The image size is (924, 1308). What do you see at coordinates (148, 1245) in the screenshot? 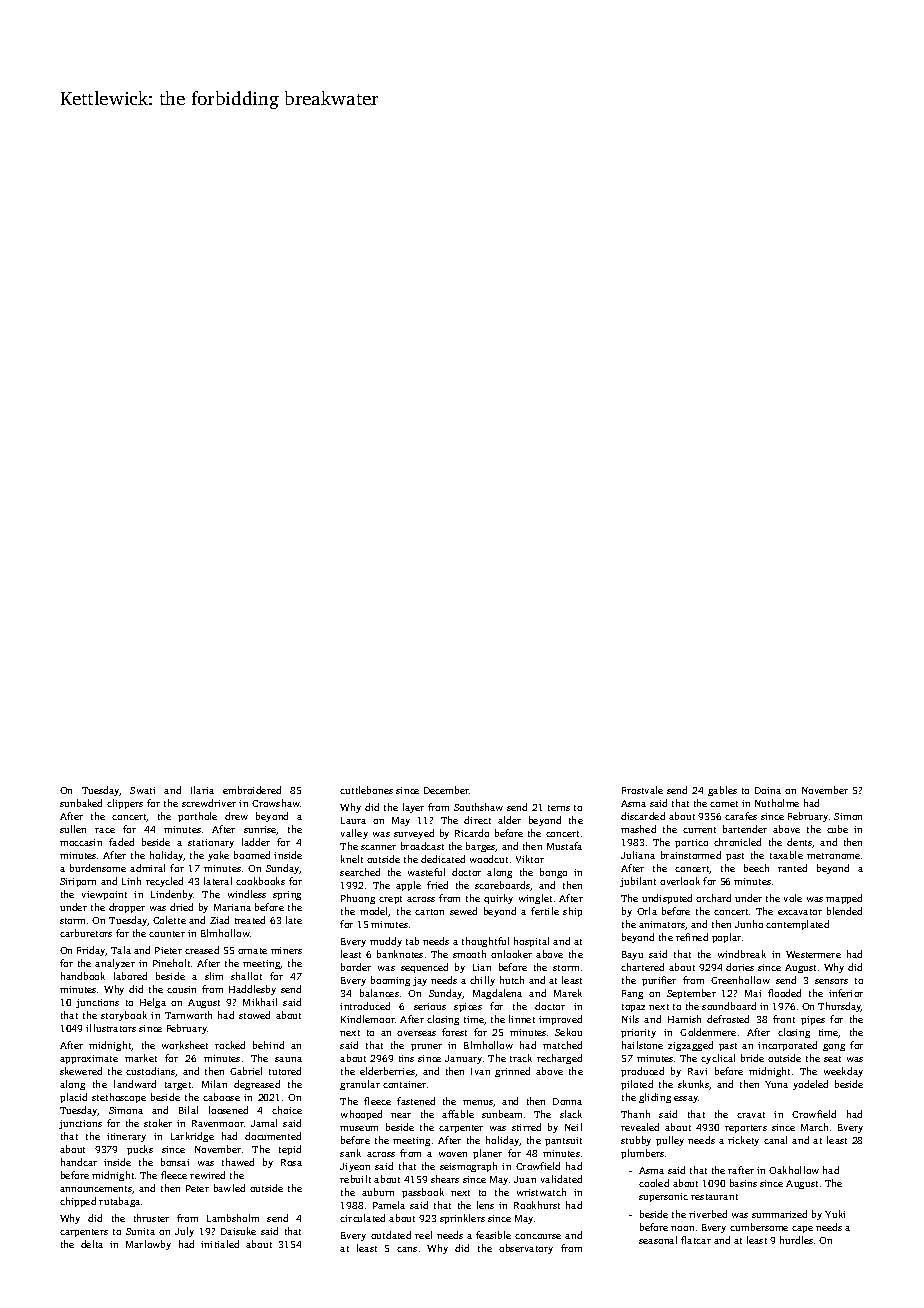
I see `Marlowby` at bounding box center [148, 1245].
